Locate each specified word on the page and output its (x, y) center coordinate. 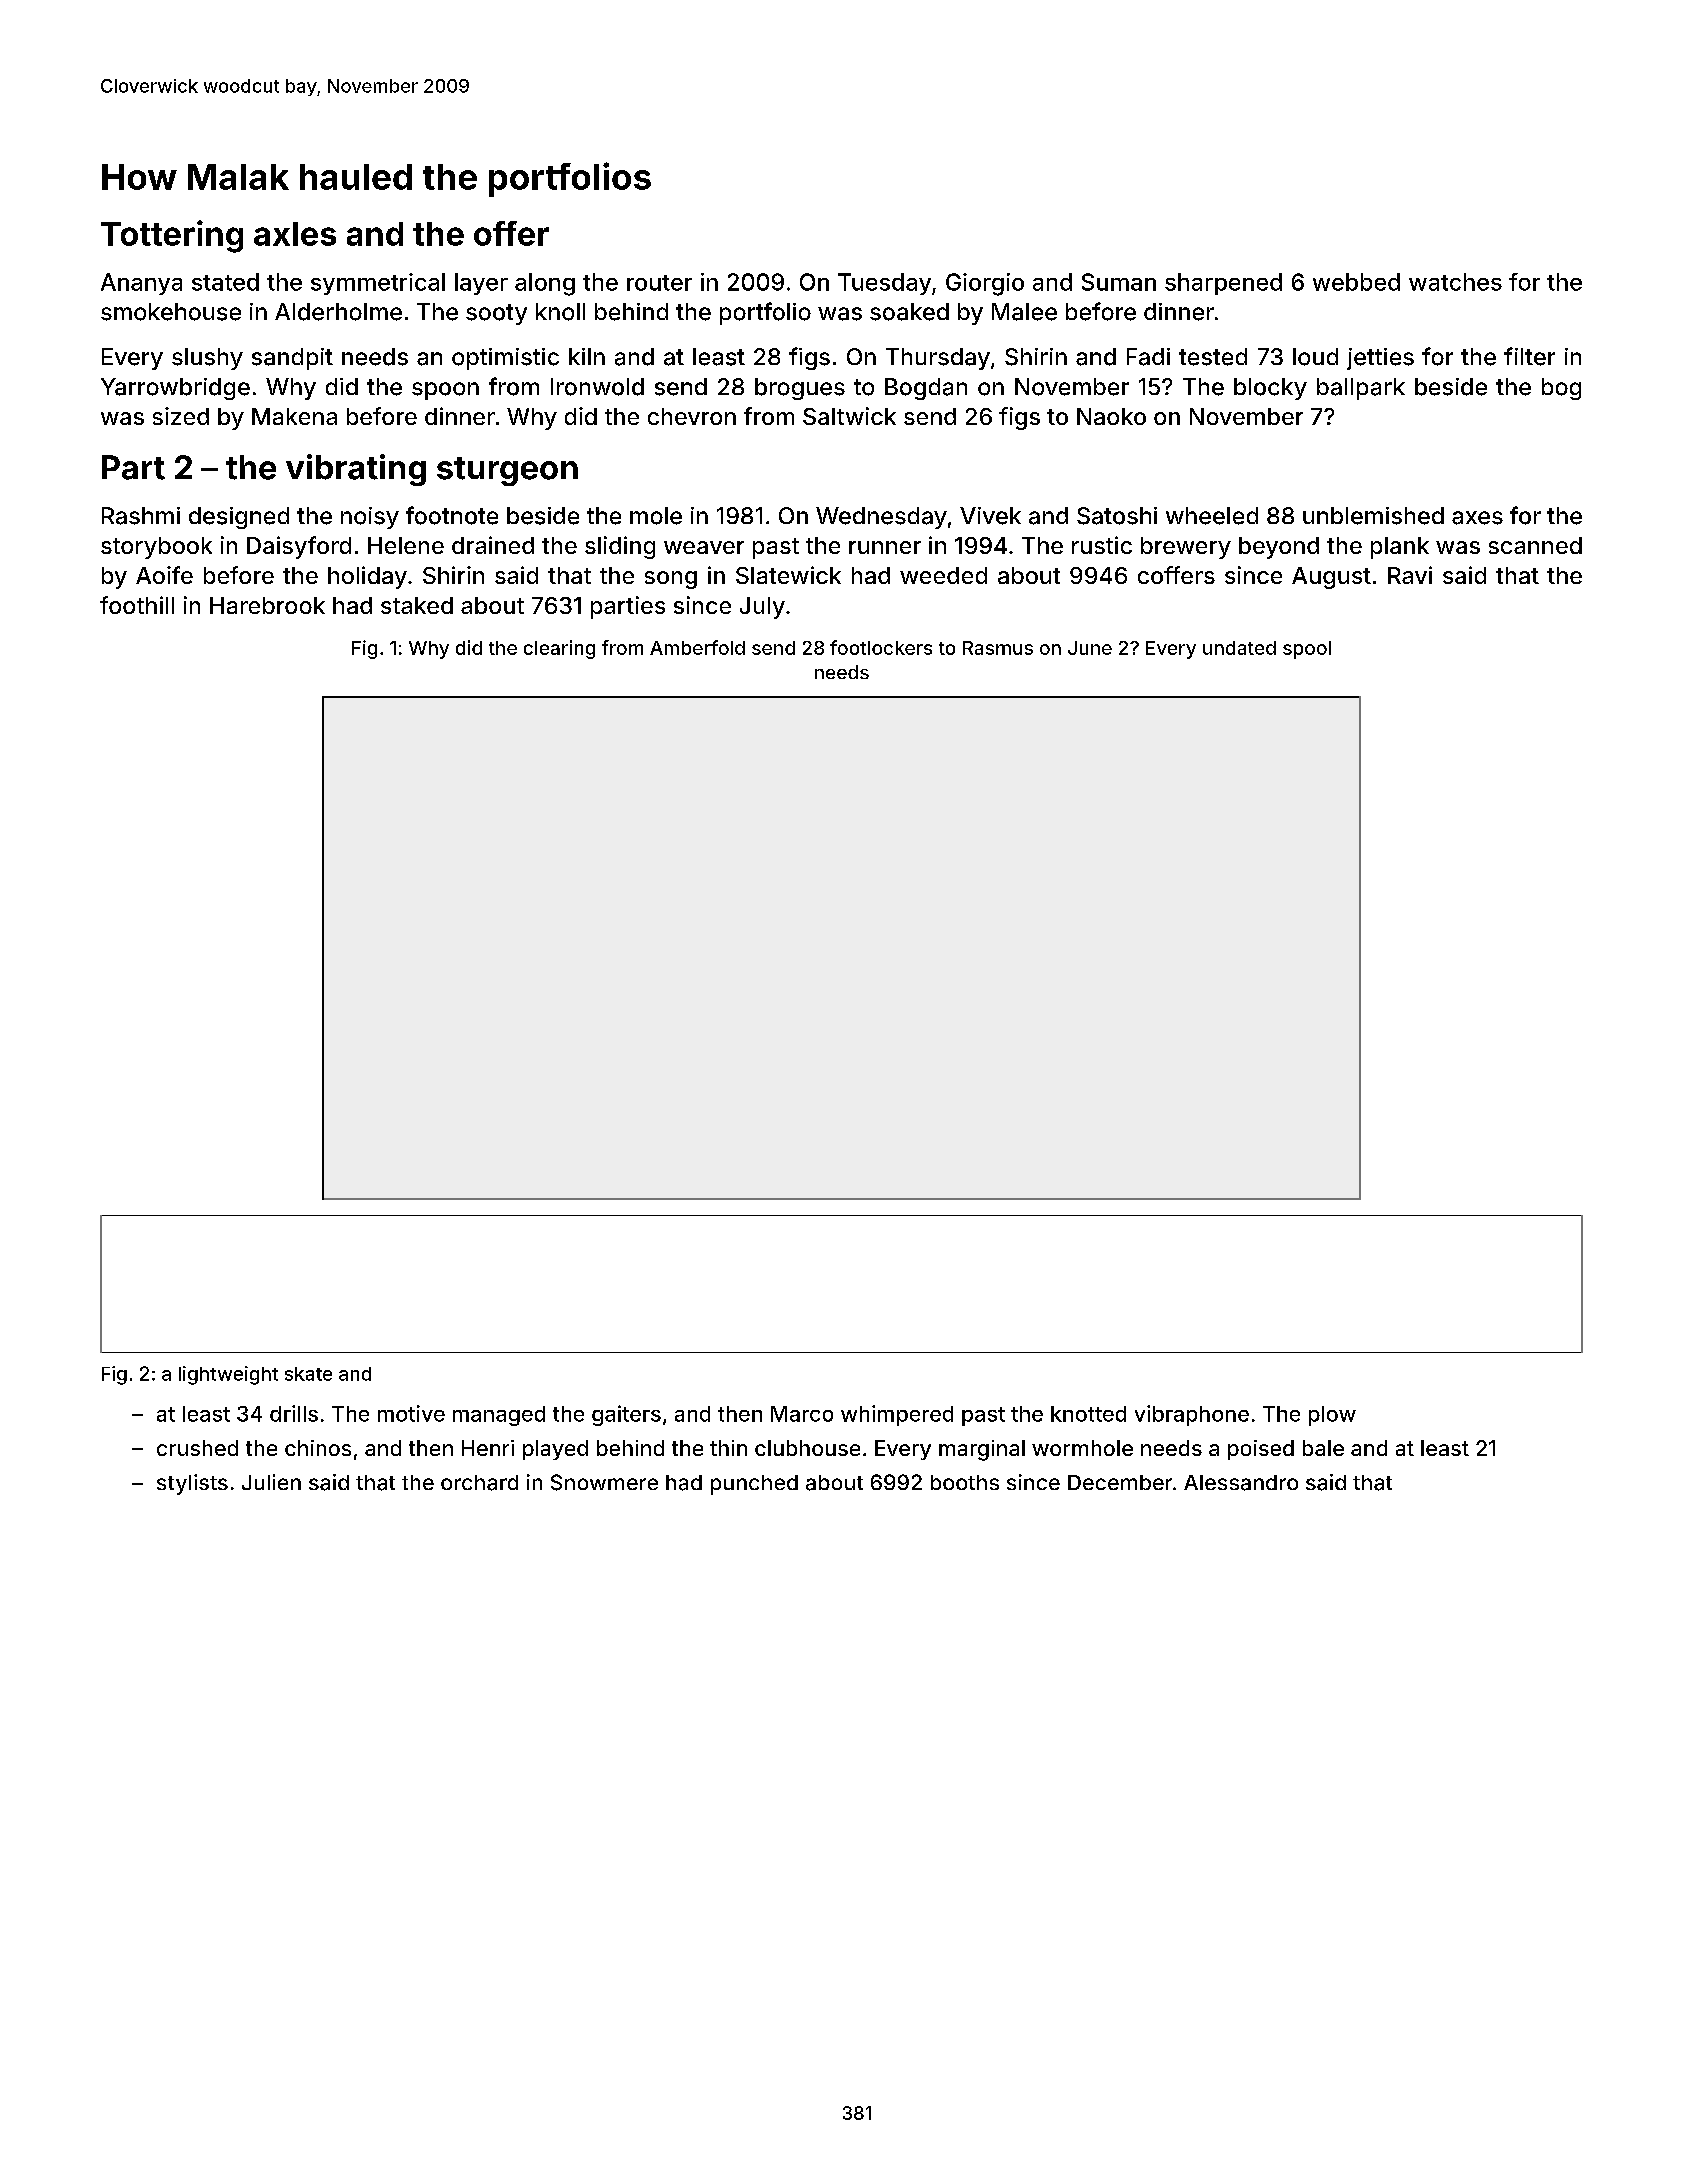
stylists (192, 1484)
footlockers (881, 647)
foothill (137, 605)
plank (1400, 548)
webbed (1356, 282)
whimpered (897, 1415)
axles (295, 234)
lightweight (228, 1375)
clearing (559, 649)
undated (1239, 648)
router (659, 283)
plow (1332, 1416)
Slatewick (788, 575)
